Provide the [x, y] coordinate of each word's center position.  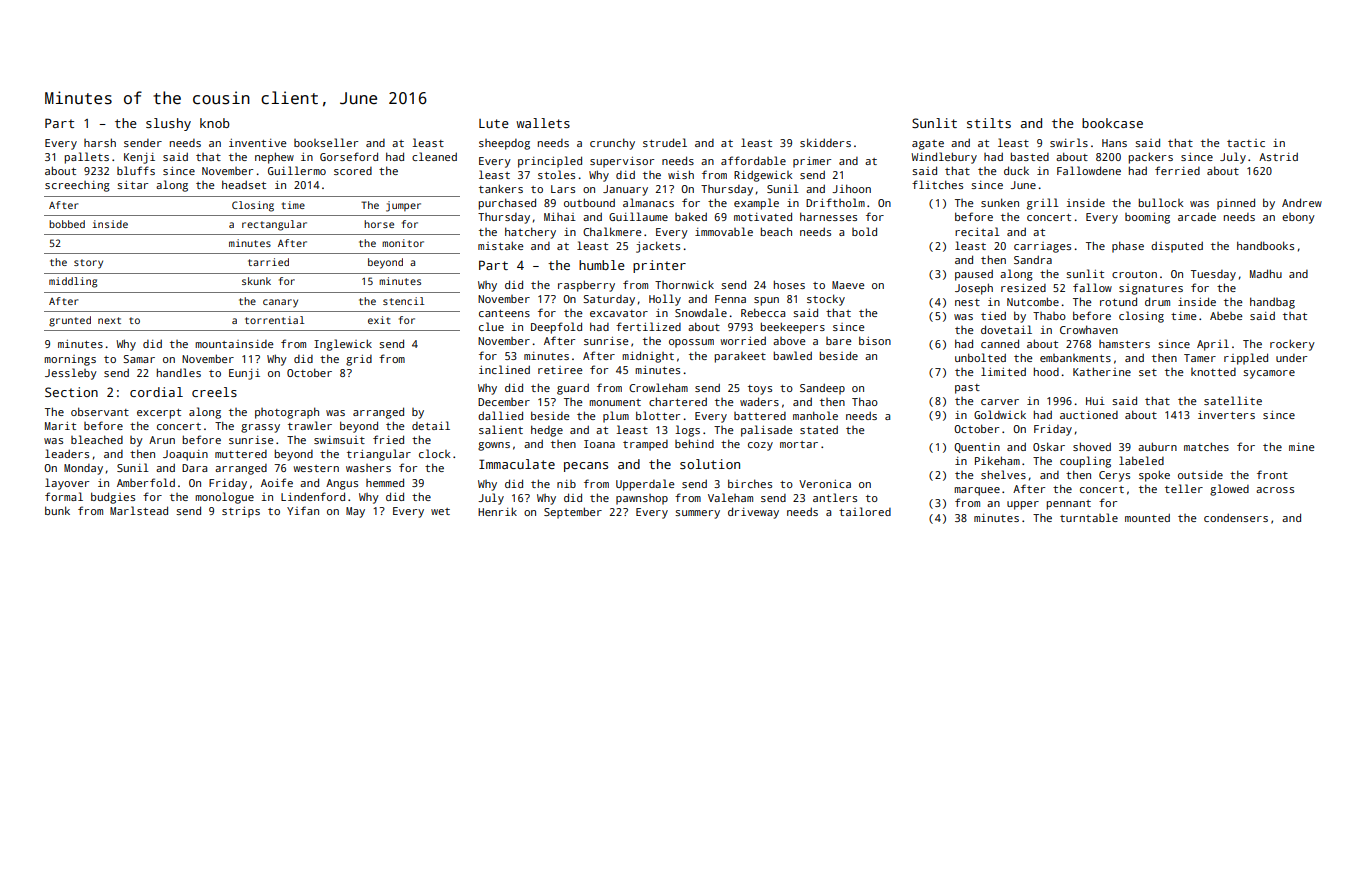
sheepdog [504, 144]
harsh [100, 142]
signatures [1151, 289]
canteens [504, 313]
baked [691, 216]
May [355, 512]
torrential [274, 320]
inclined [504, 369]
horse [379, 224]
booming [1147, 218]
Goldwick [1000, 414]
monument [615, 402]
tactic [1246, 143]
